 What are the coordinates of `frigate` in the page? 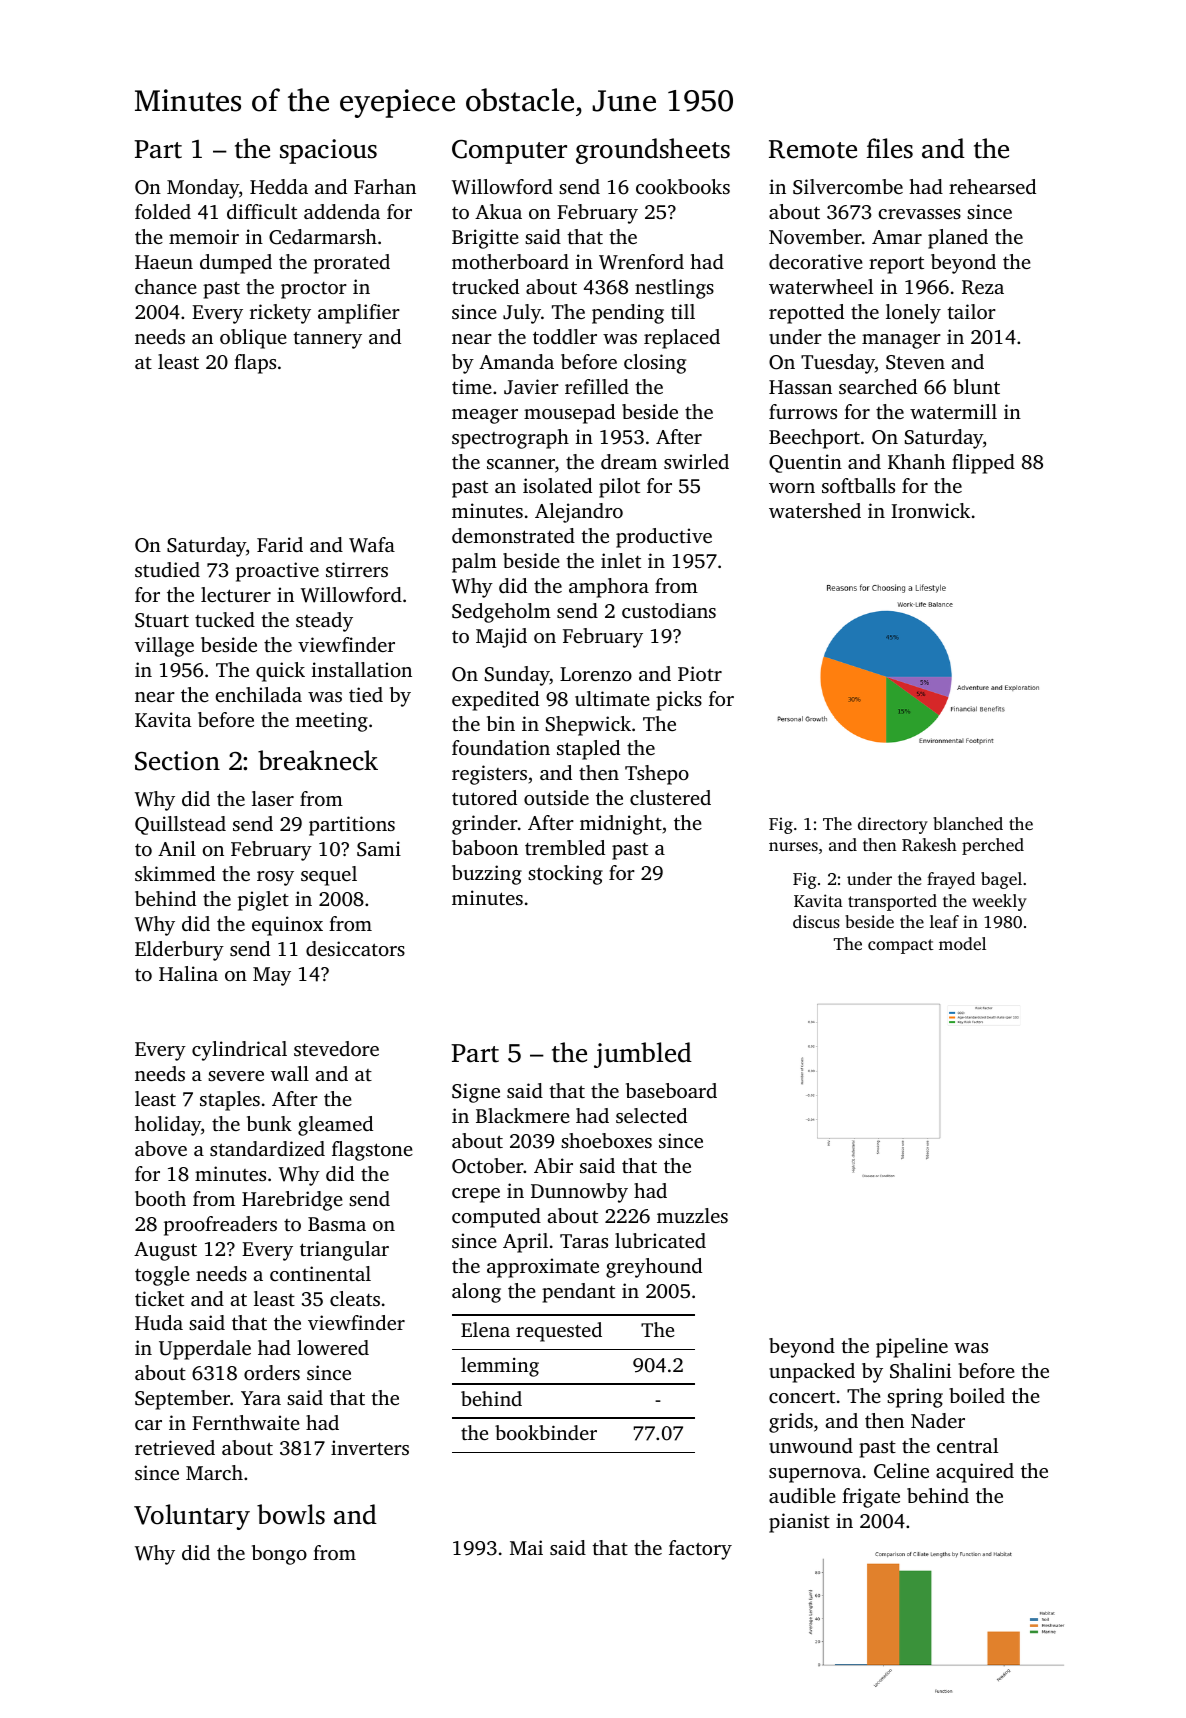 It's located at (871, 1498).
